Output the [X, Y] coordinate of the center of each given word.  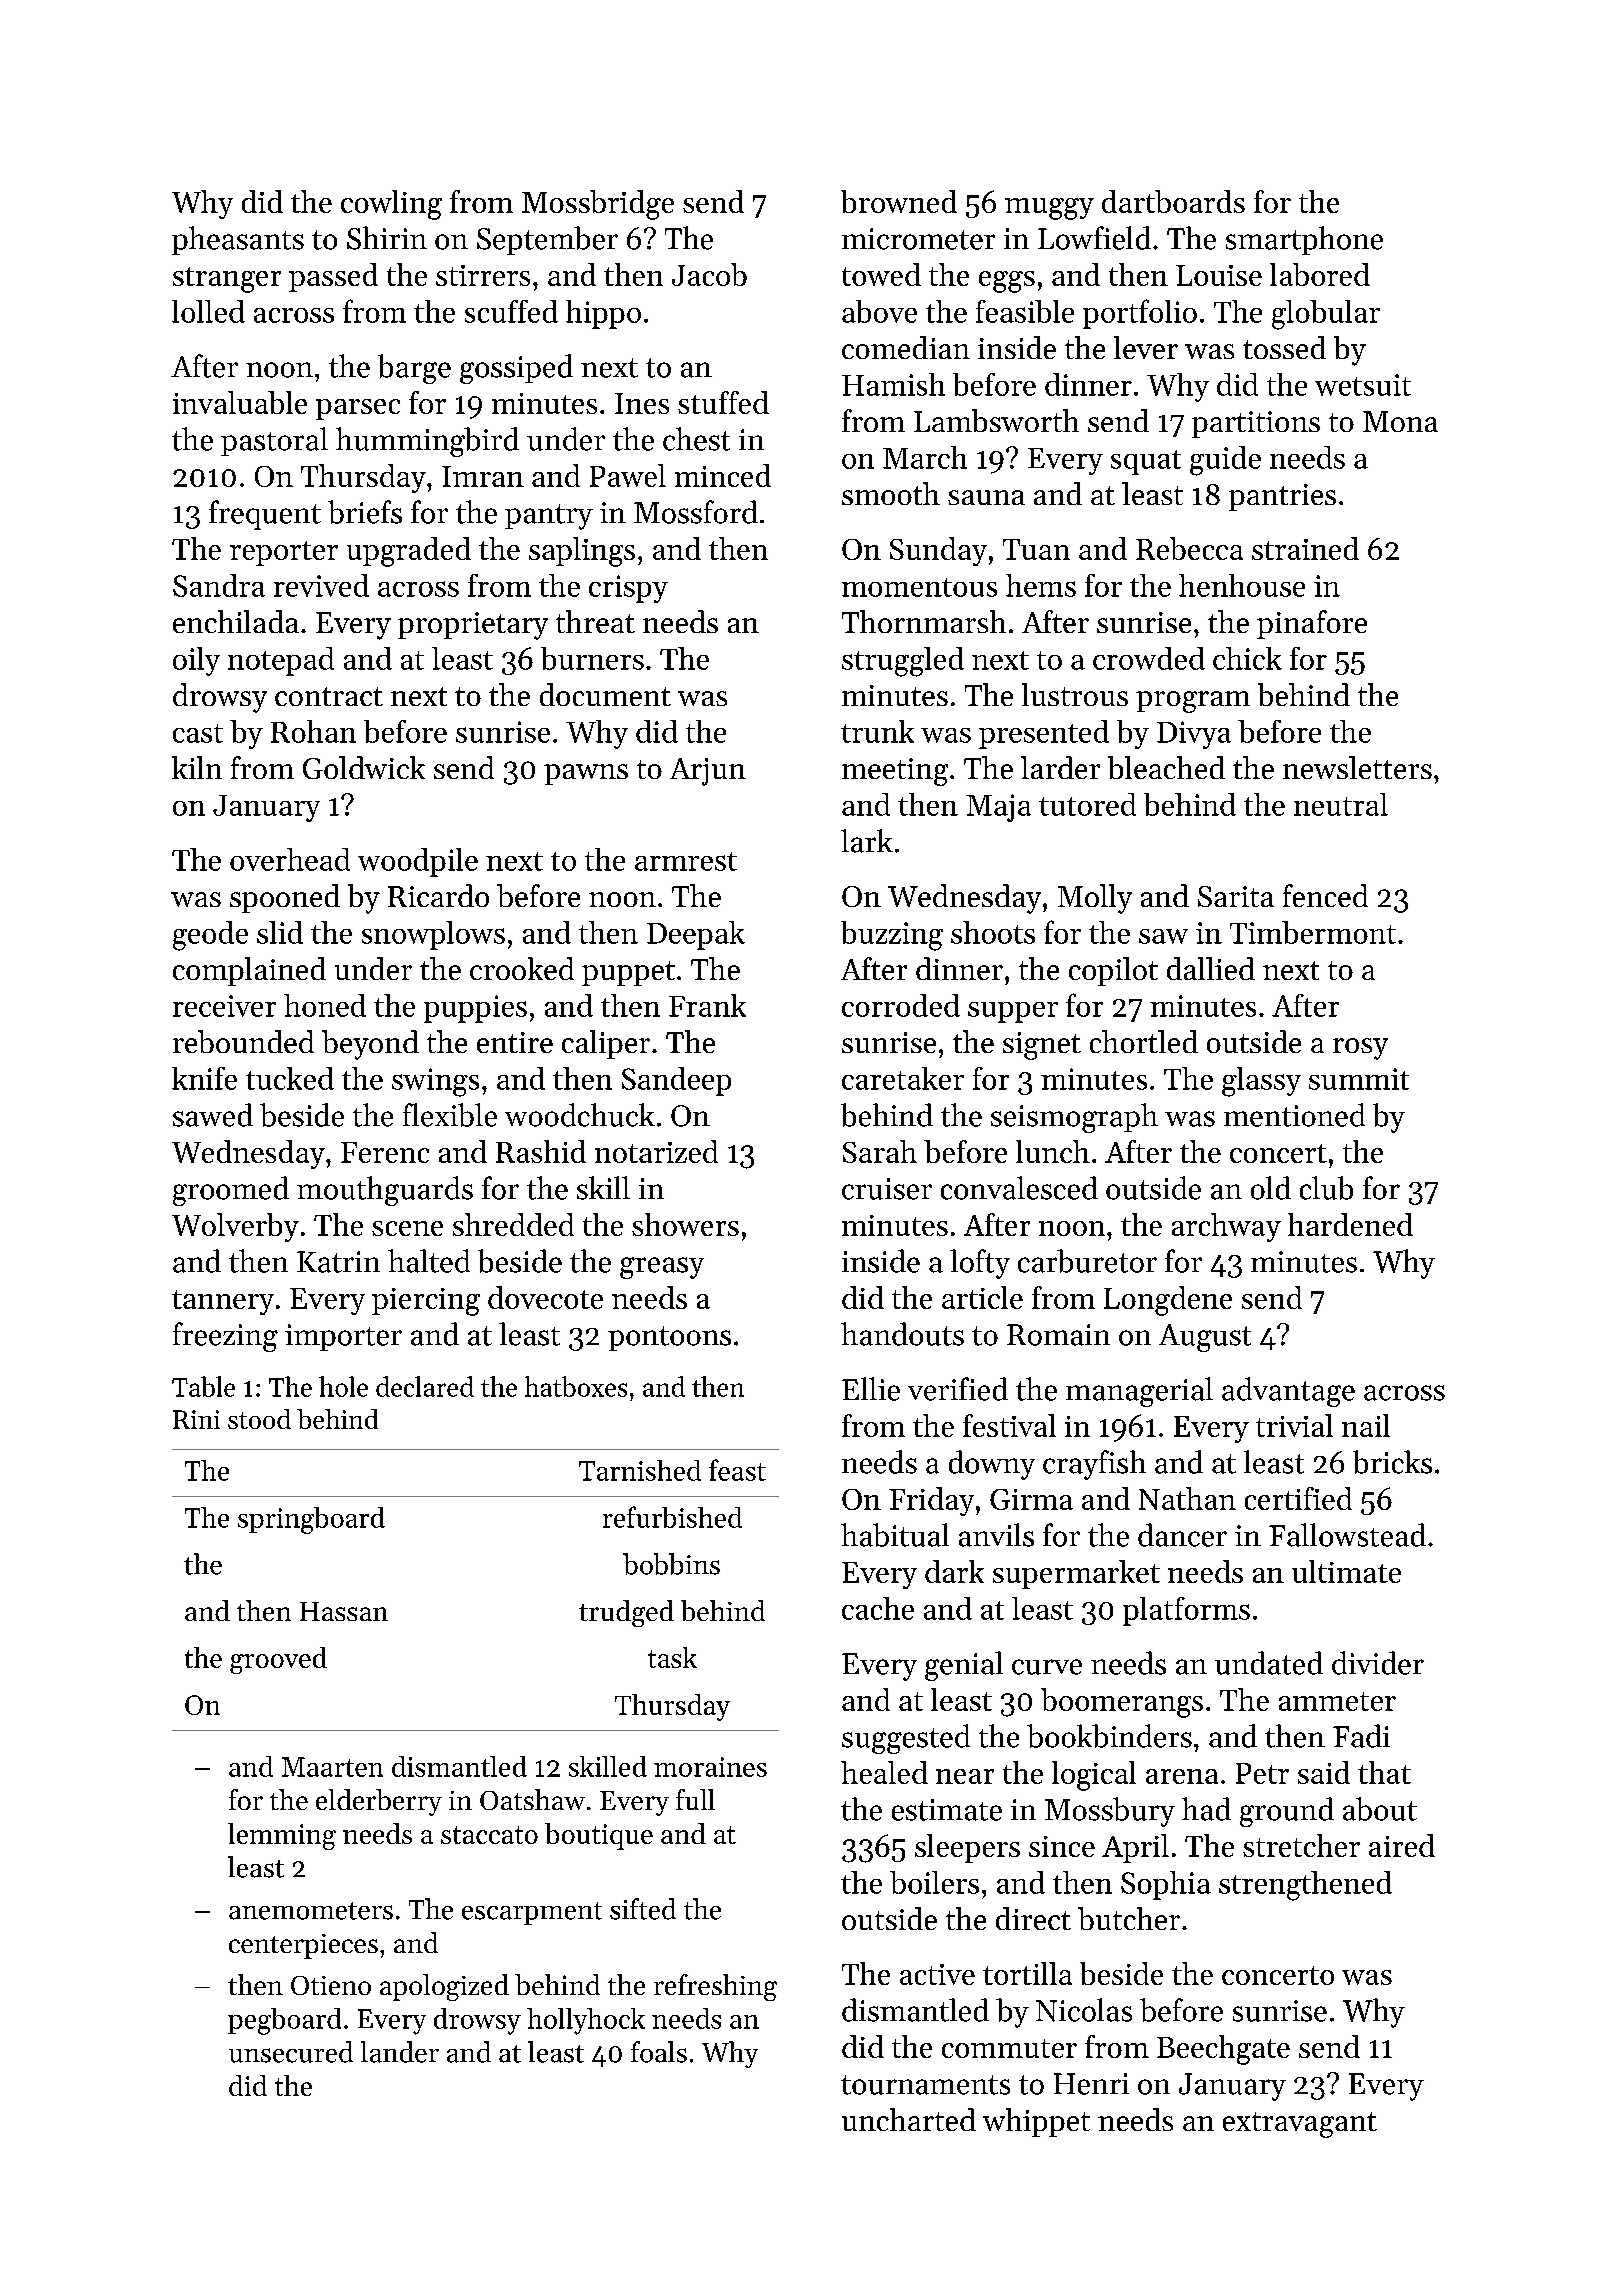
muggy [1049, 209]
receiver [224, 1006]
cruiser [887, 1189]
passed [333, 277]
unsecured [291, 2052]
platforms [1186, 1611]
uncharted [909, 2119]
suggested [906, 1739]
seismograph [1074, 1118]
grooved [278, 1660]
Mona [1400, 421]
